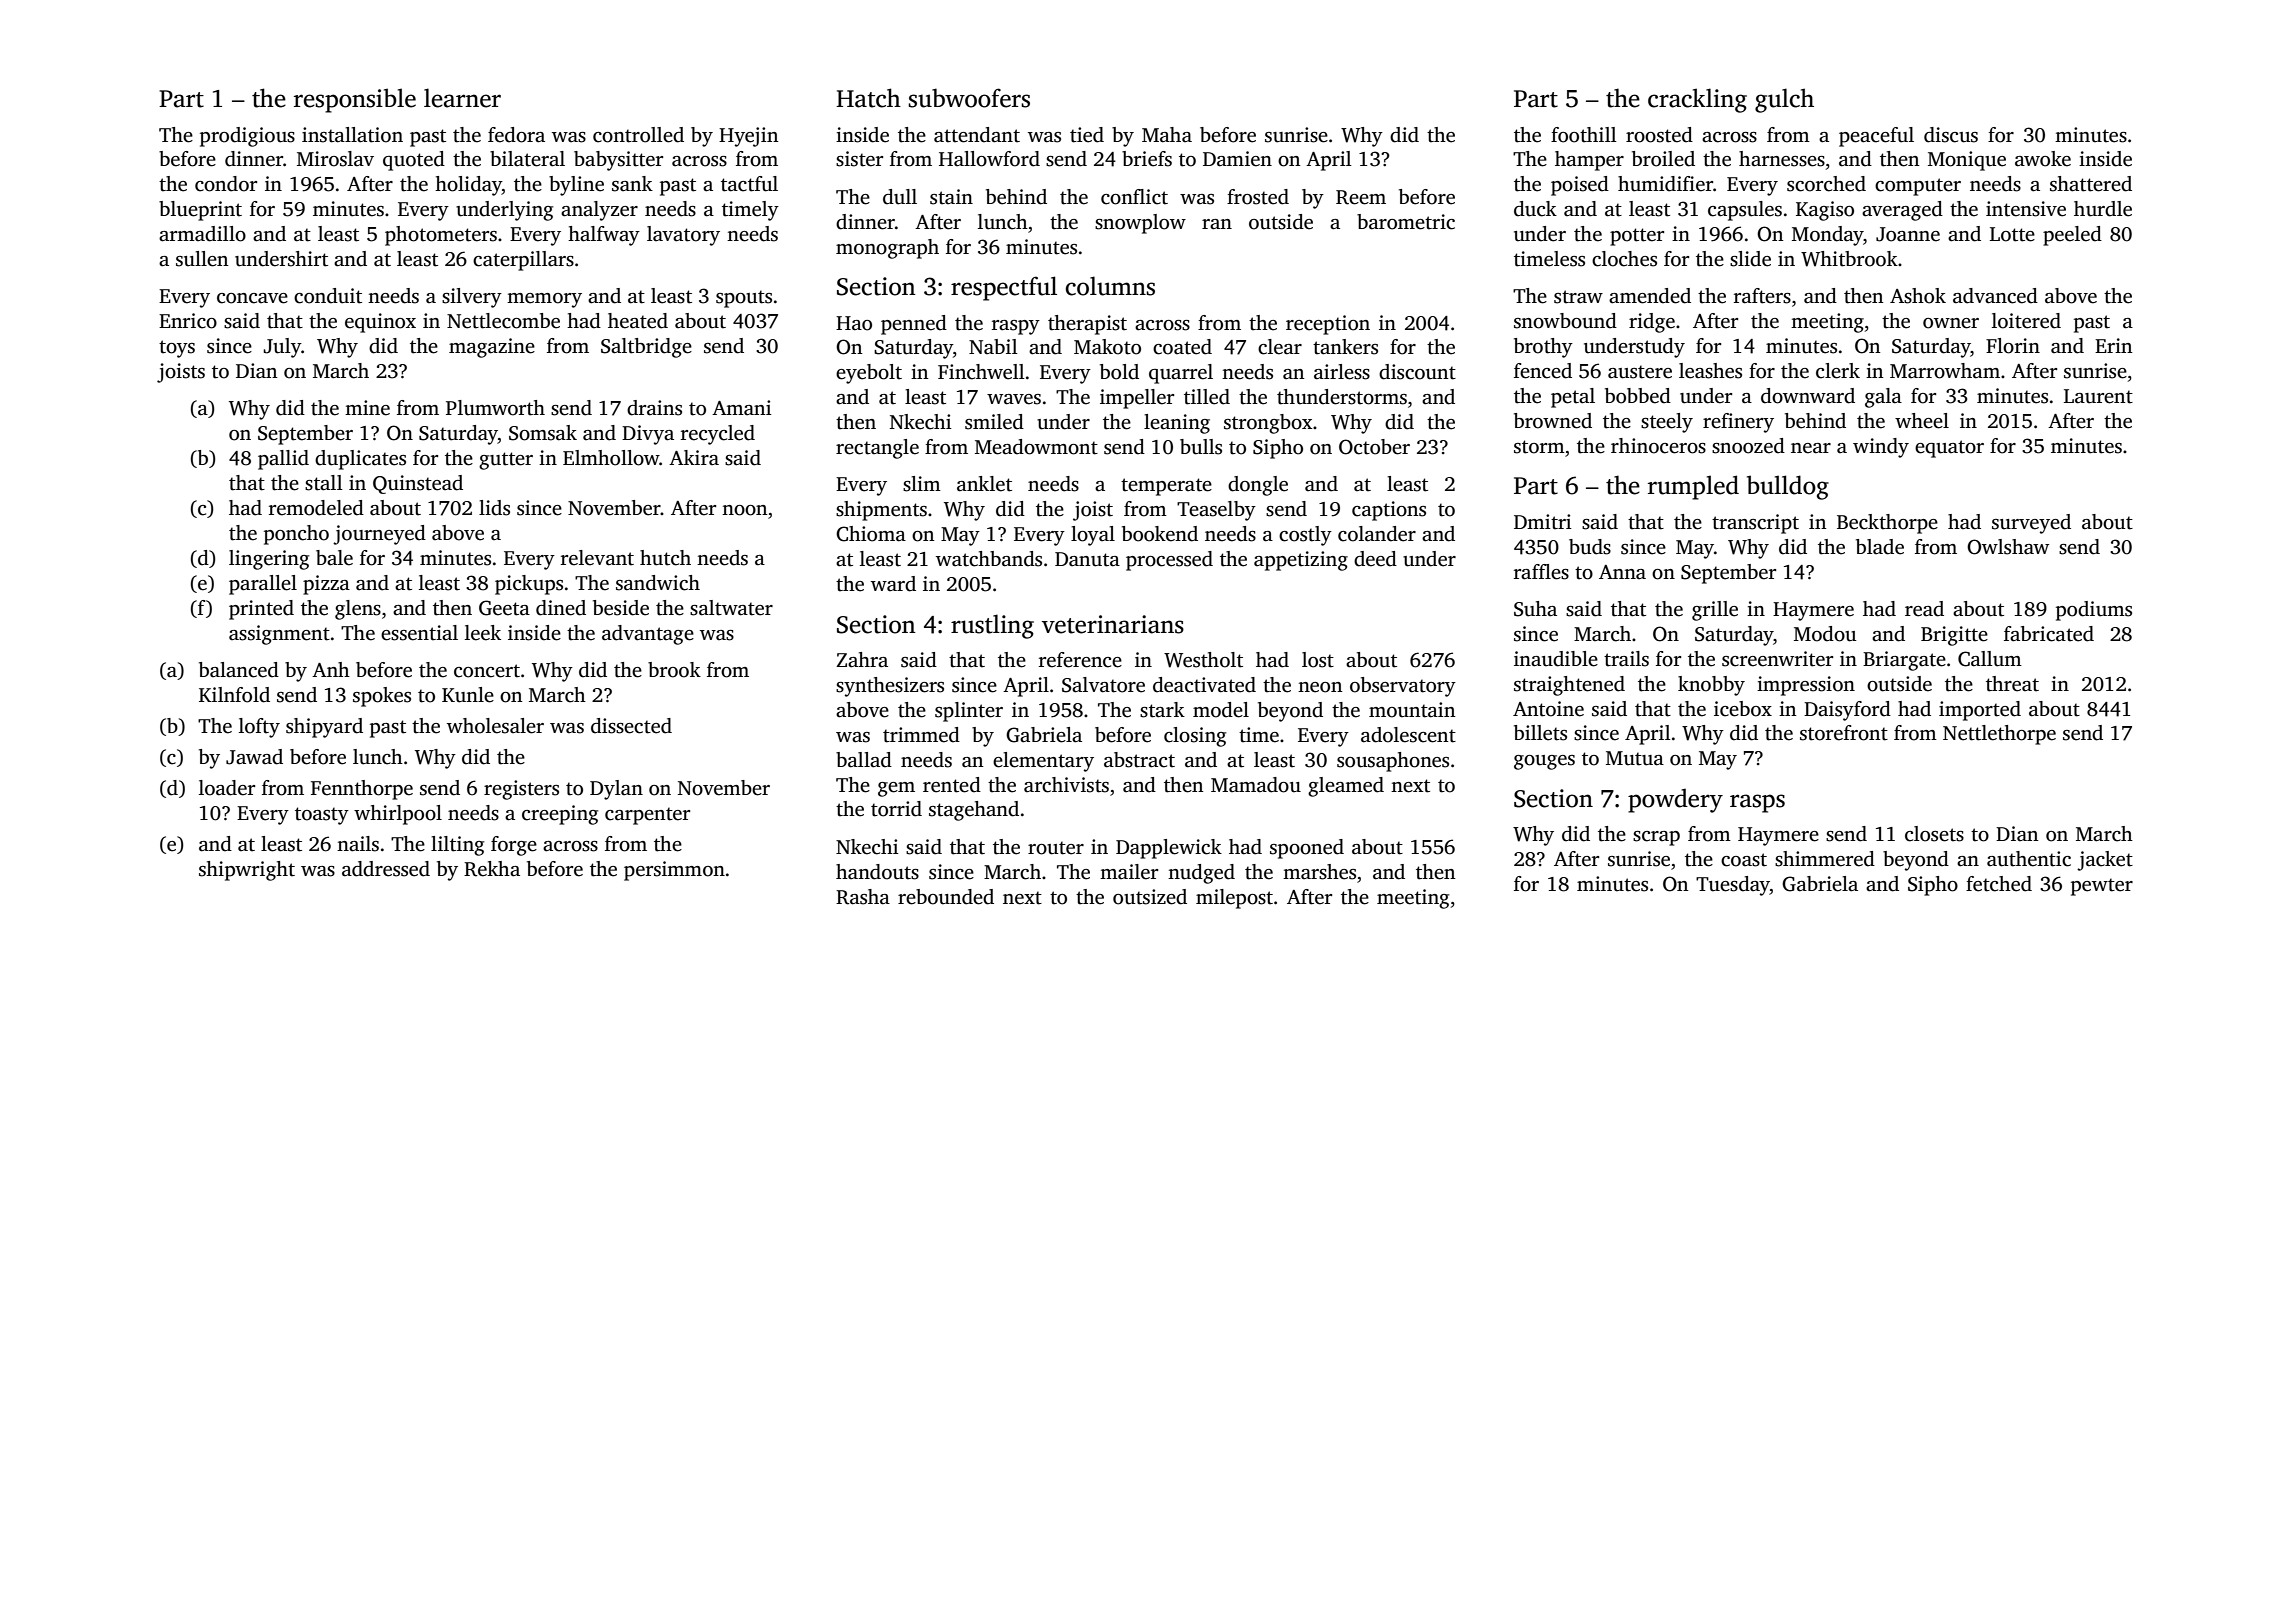  I want to click on advanced, so click(1995, 296).
